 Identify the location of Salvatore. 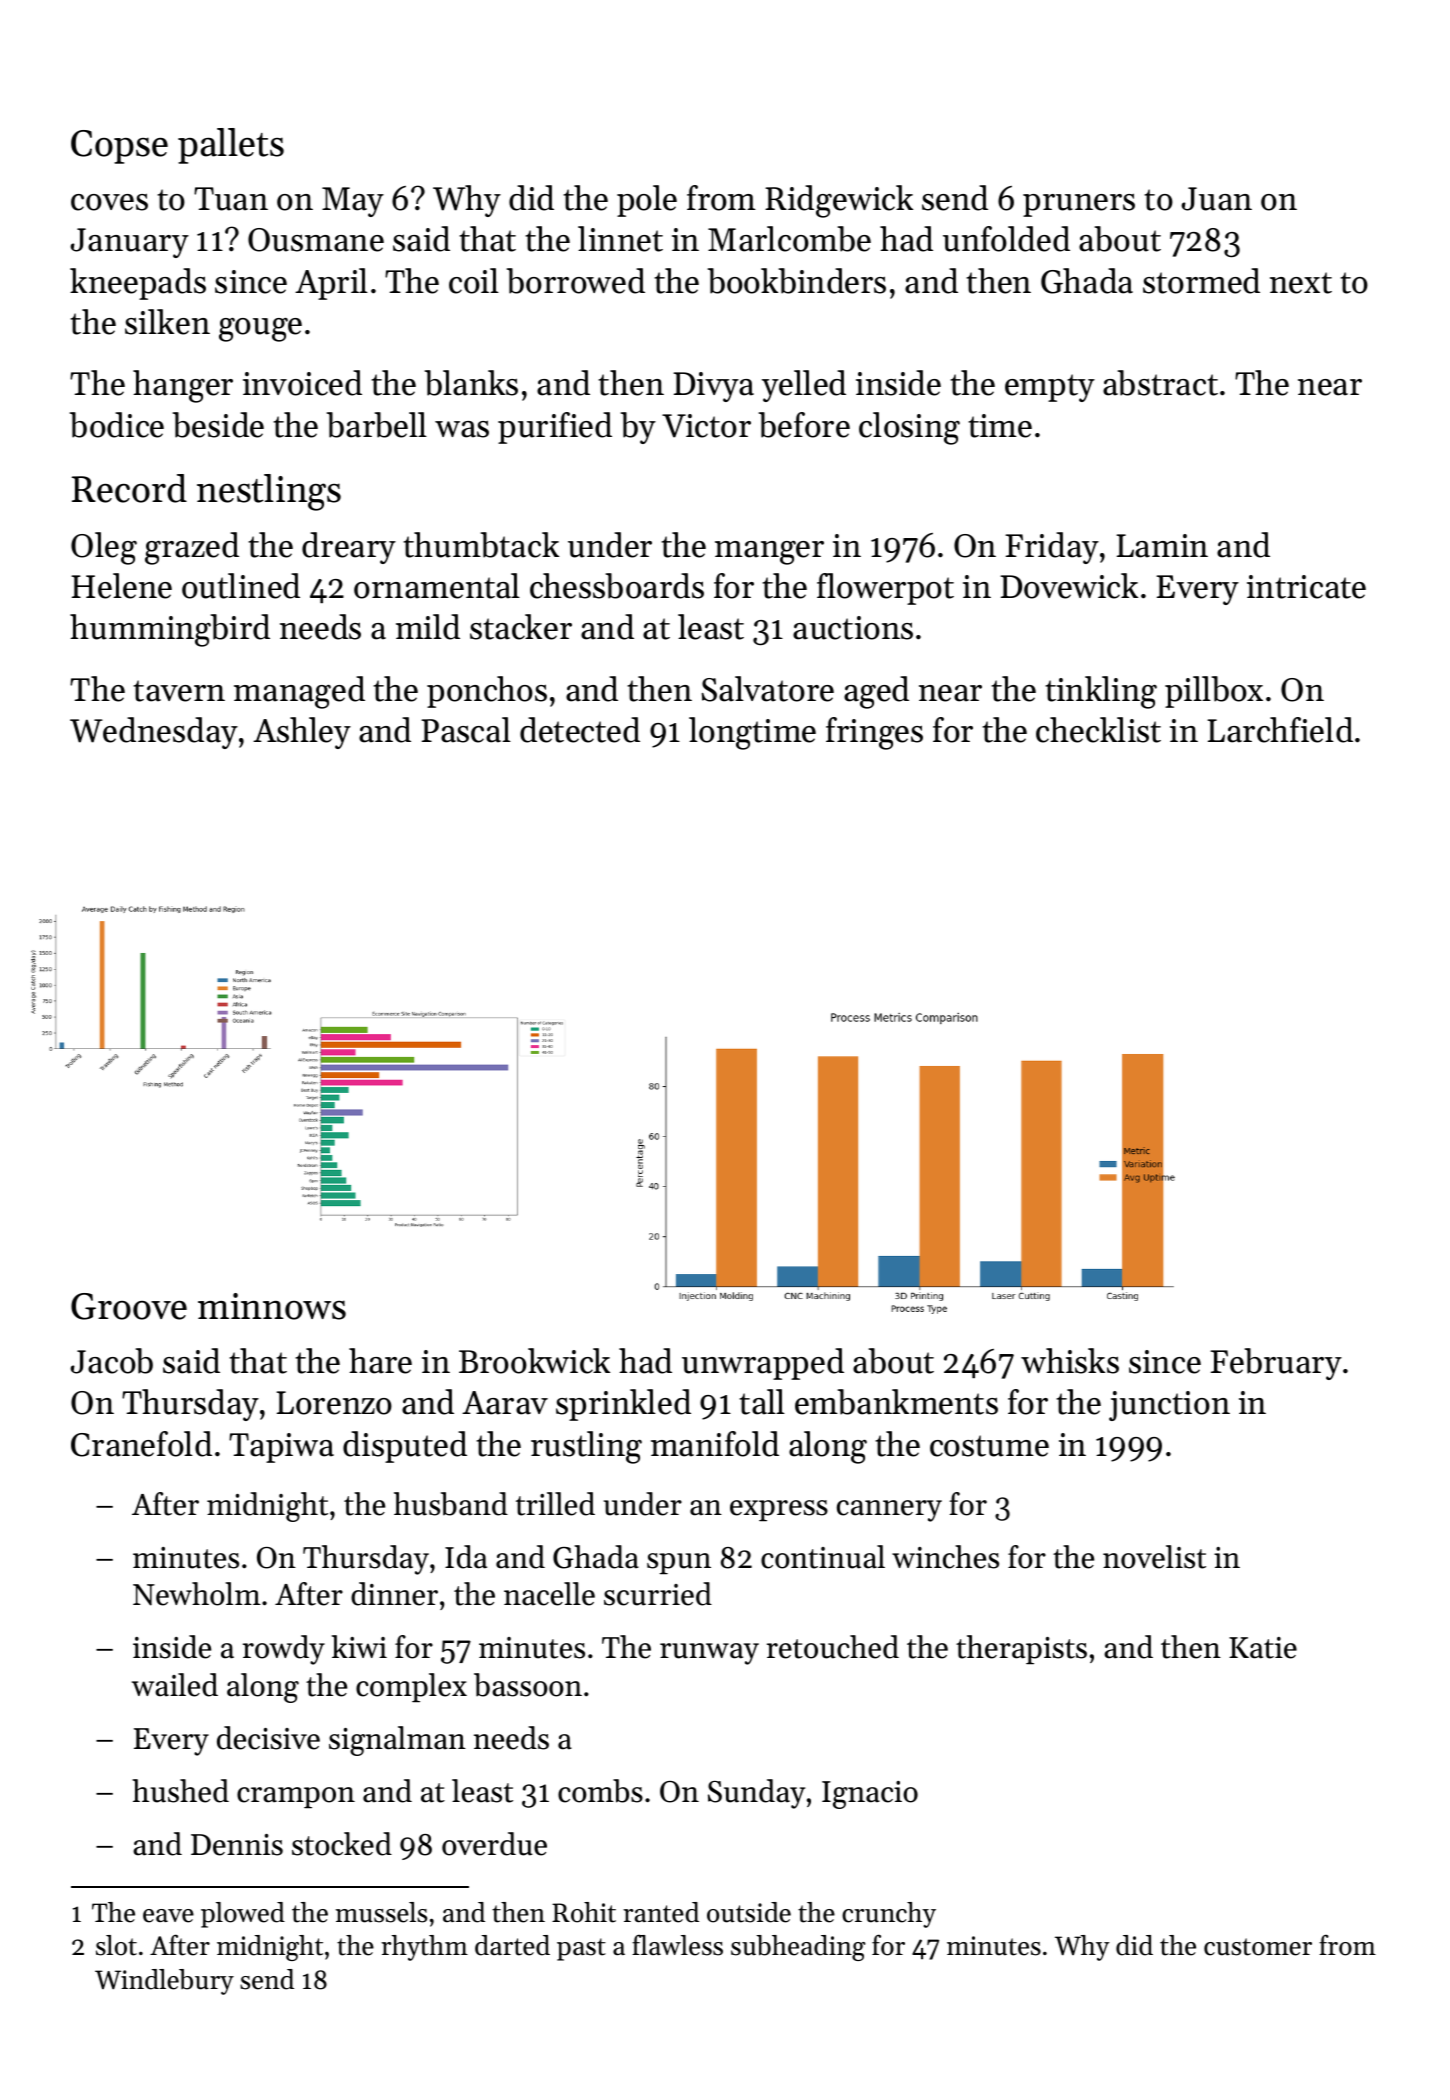
(768, 689).
